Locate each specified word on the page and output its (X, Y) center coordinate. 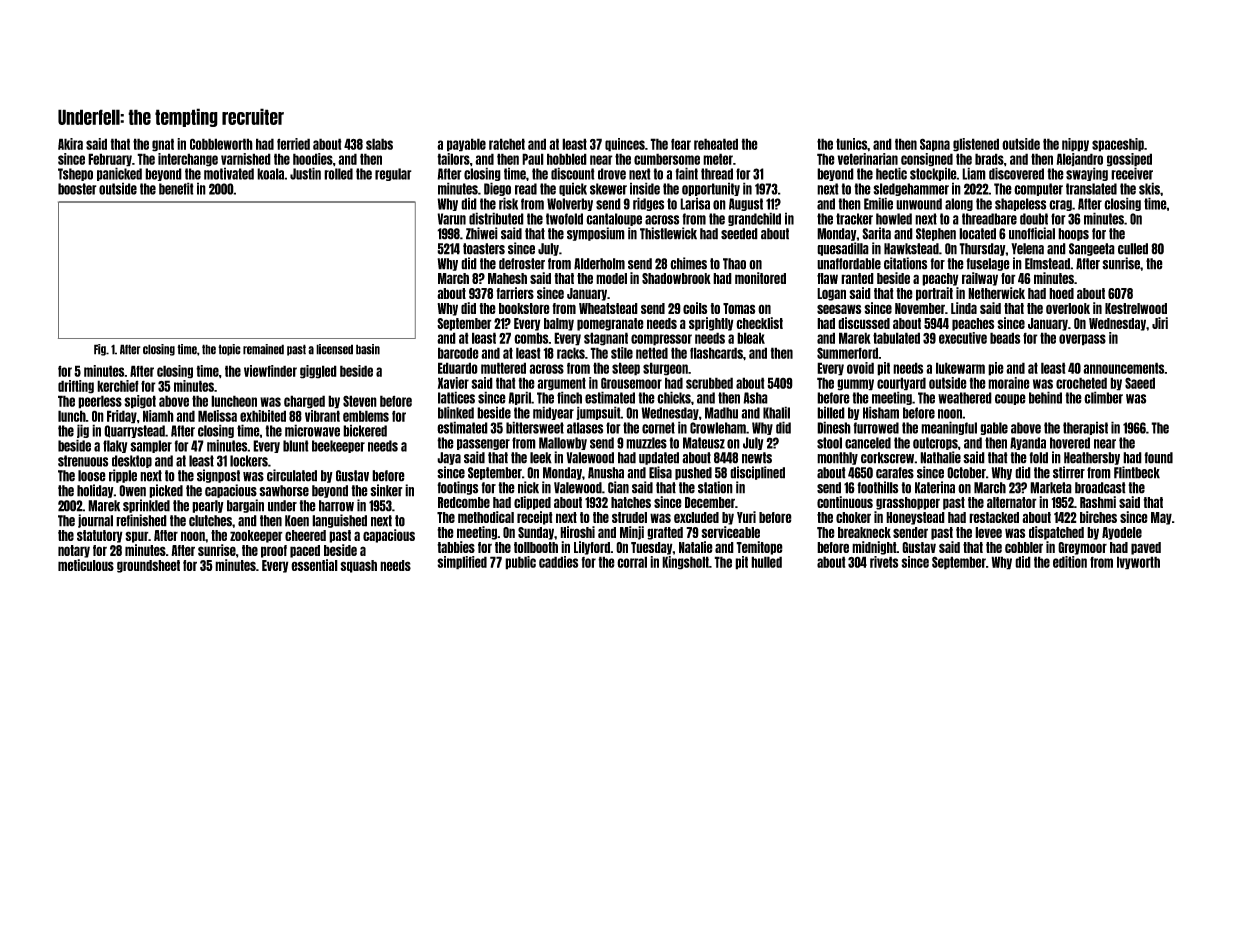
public (520, 563)
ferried (293, 144)
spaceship (1118, 145)
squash (358, 566)
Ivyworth (1138, 563)
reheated (716, 144)
